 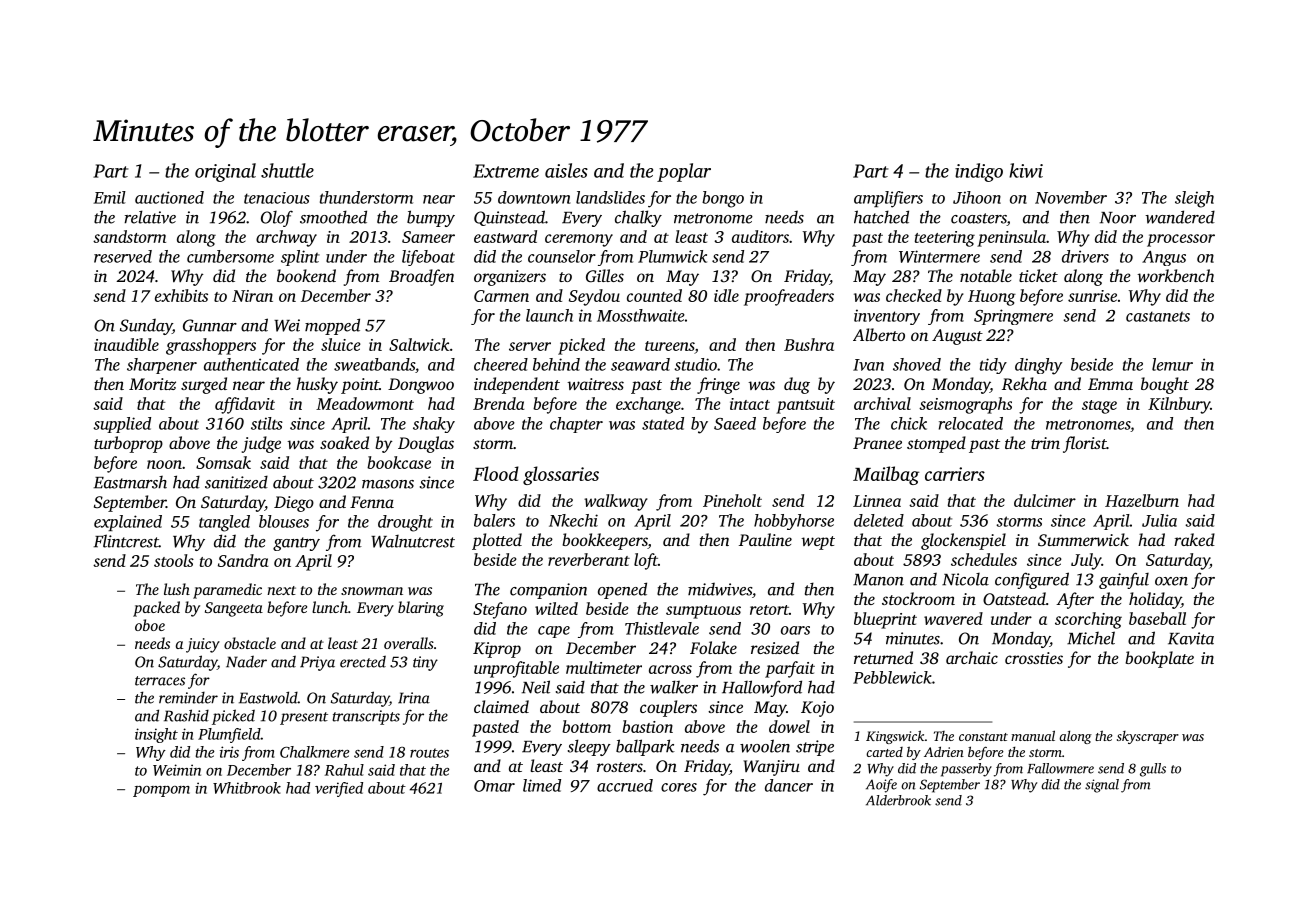 What do you see at coordinates (1099, 407) in the screenshot?
I see `stage` at bounding box center [1099, 407].
